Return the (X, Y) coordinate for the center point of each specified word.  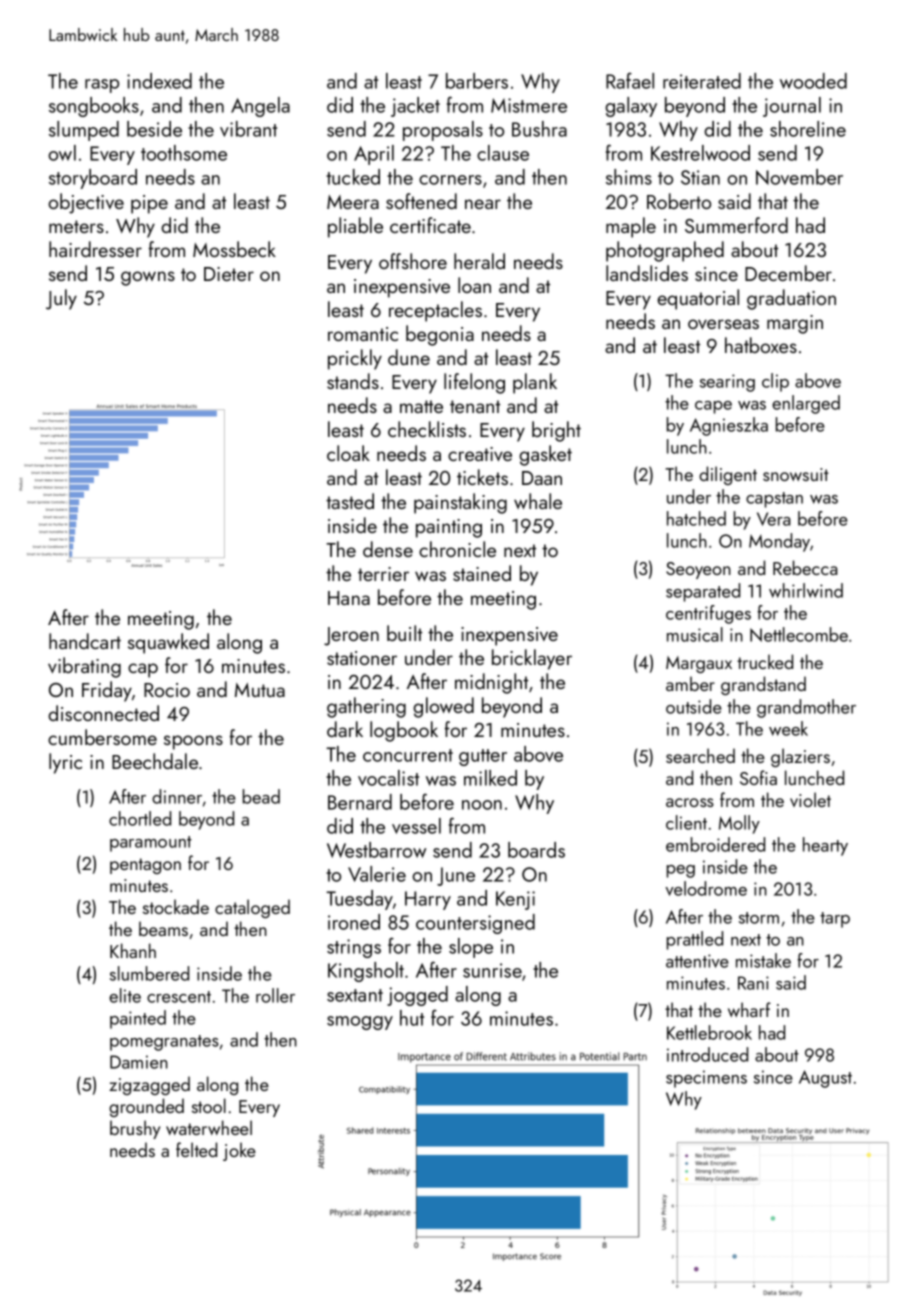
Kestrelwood (700, 153)
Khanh (133, 950)
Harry (428, 900)
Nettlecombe (799, 634)
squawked (168, 643)
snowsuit (796, 474)
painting (449, 528)
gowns (148, 278)
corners (450, 180)
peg (681, 871)
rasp (102, 86)
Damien (139, 1062)
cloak (348, 453)
